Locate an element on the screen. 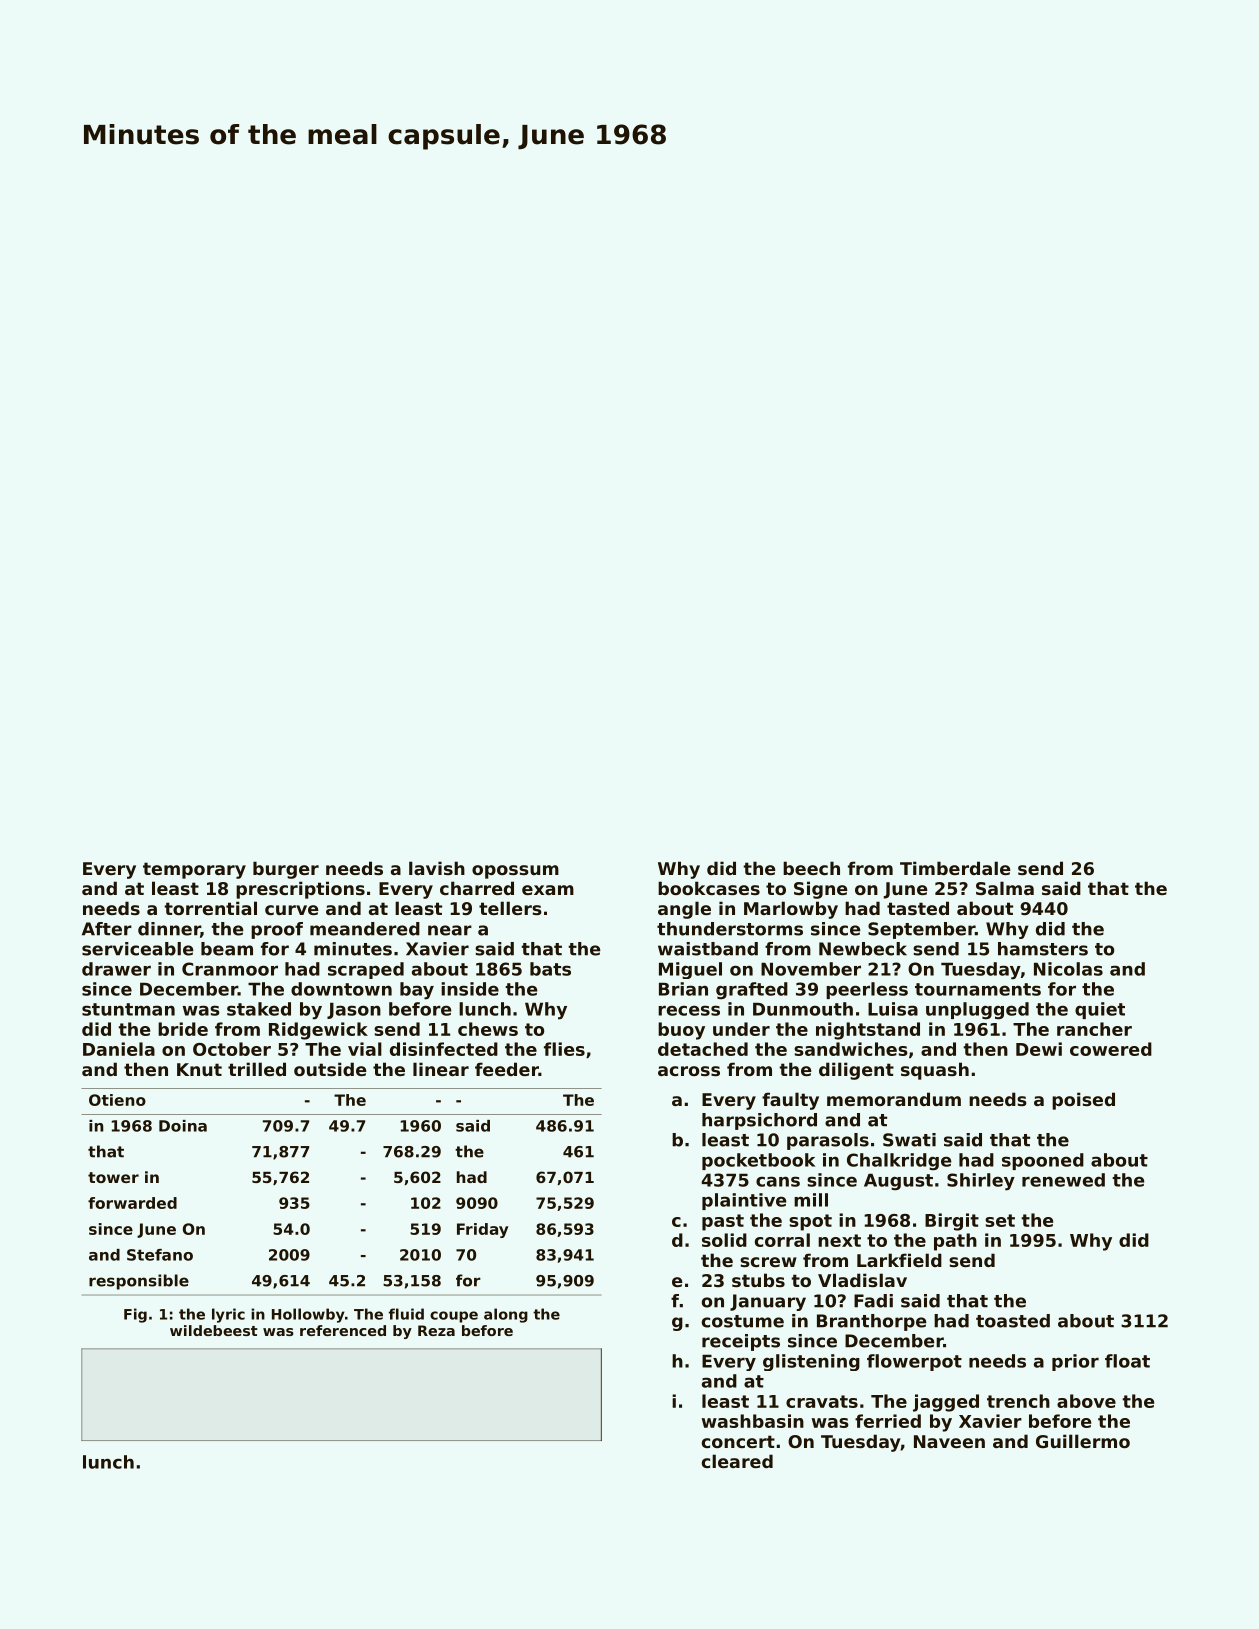 Image resolution: width=1259 pixels, height=1629 pixels. pocketbook is located at coordinates (758, 1161).
